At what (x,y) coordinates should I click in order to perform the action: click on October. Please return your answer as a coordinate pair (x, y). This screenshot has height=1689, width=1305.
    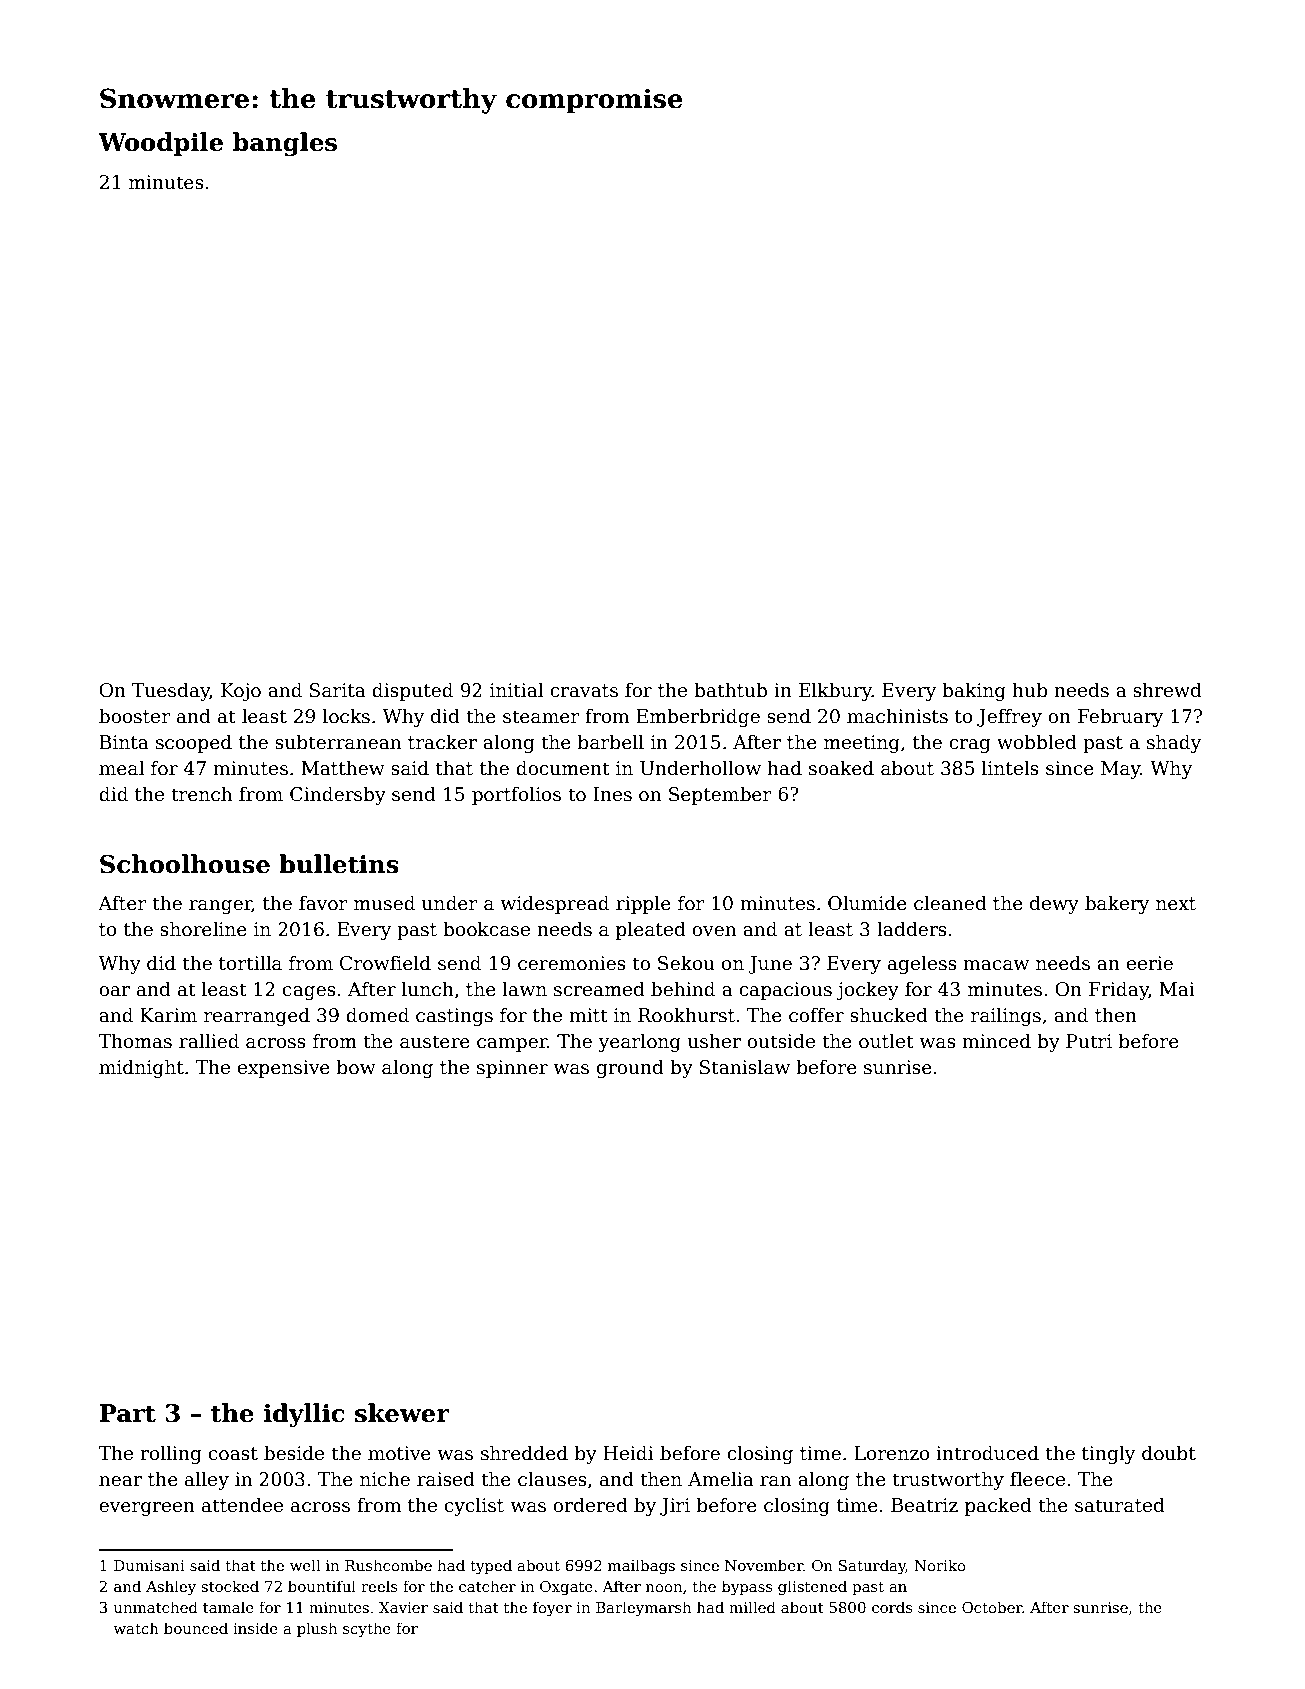
    Looking at the image, I should click on (992, 1607).
